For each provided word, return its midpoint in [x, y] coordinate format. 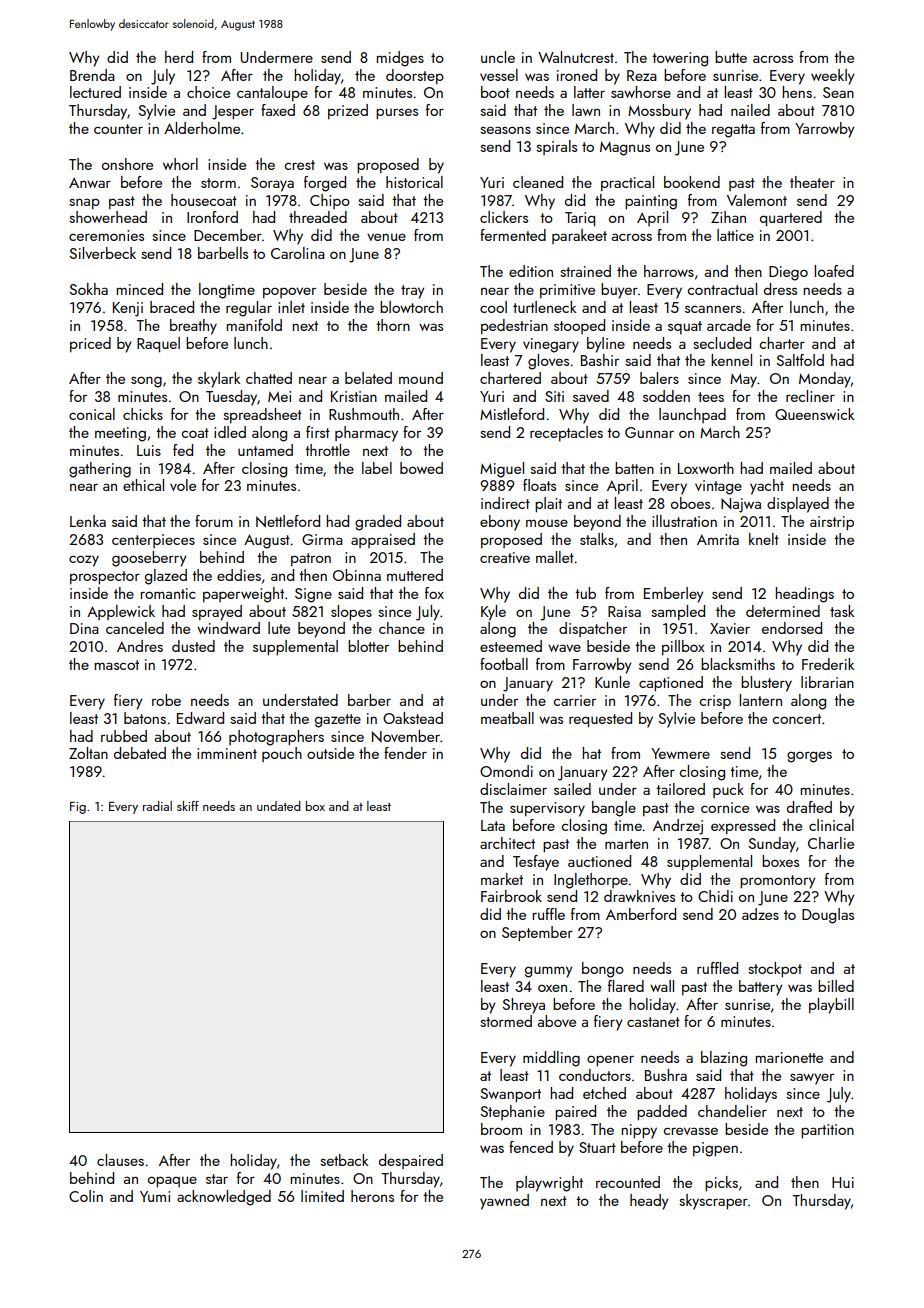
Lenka [88, 521]
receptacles [566, 433]
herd [179, 57]
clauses [120, 1160]
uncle [498, 57]
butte [731, 57]
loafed [834, 271]
